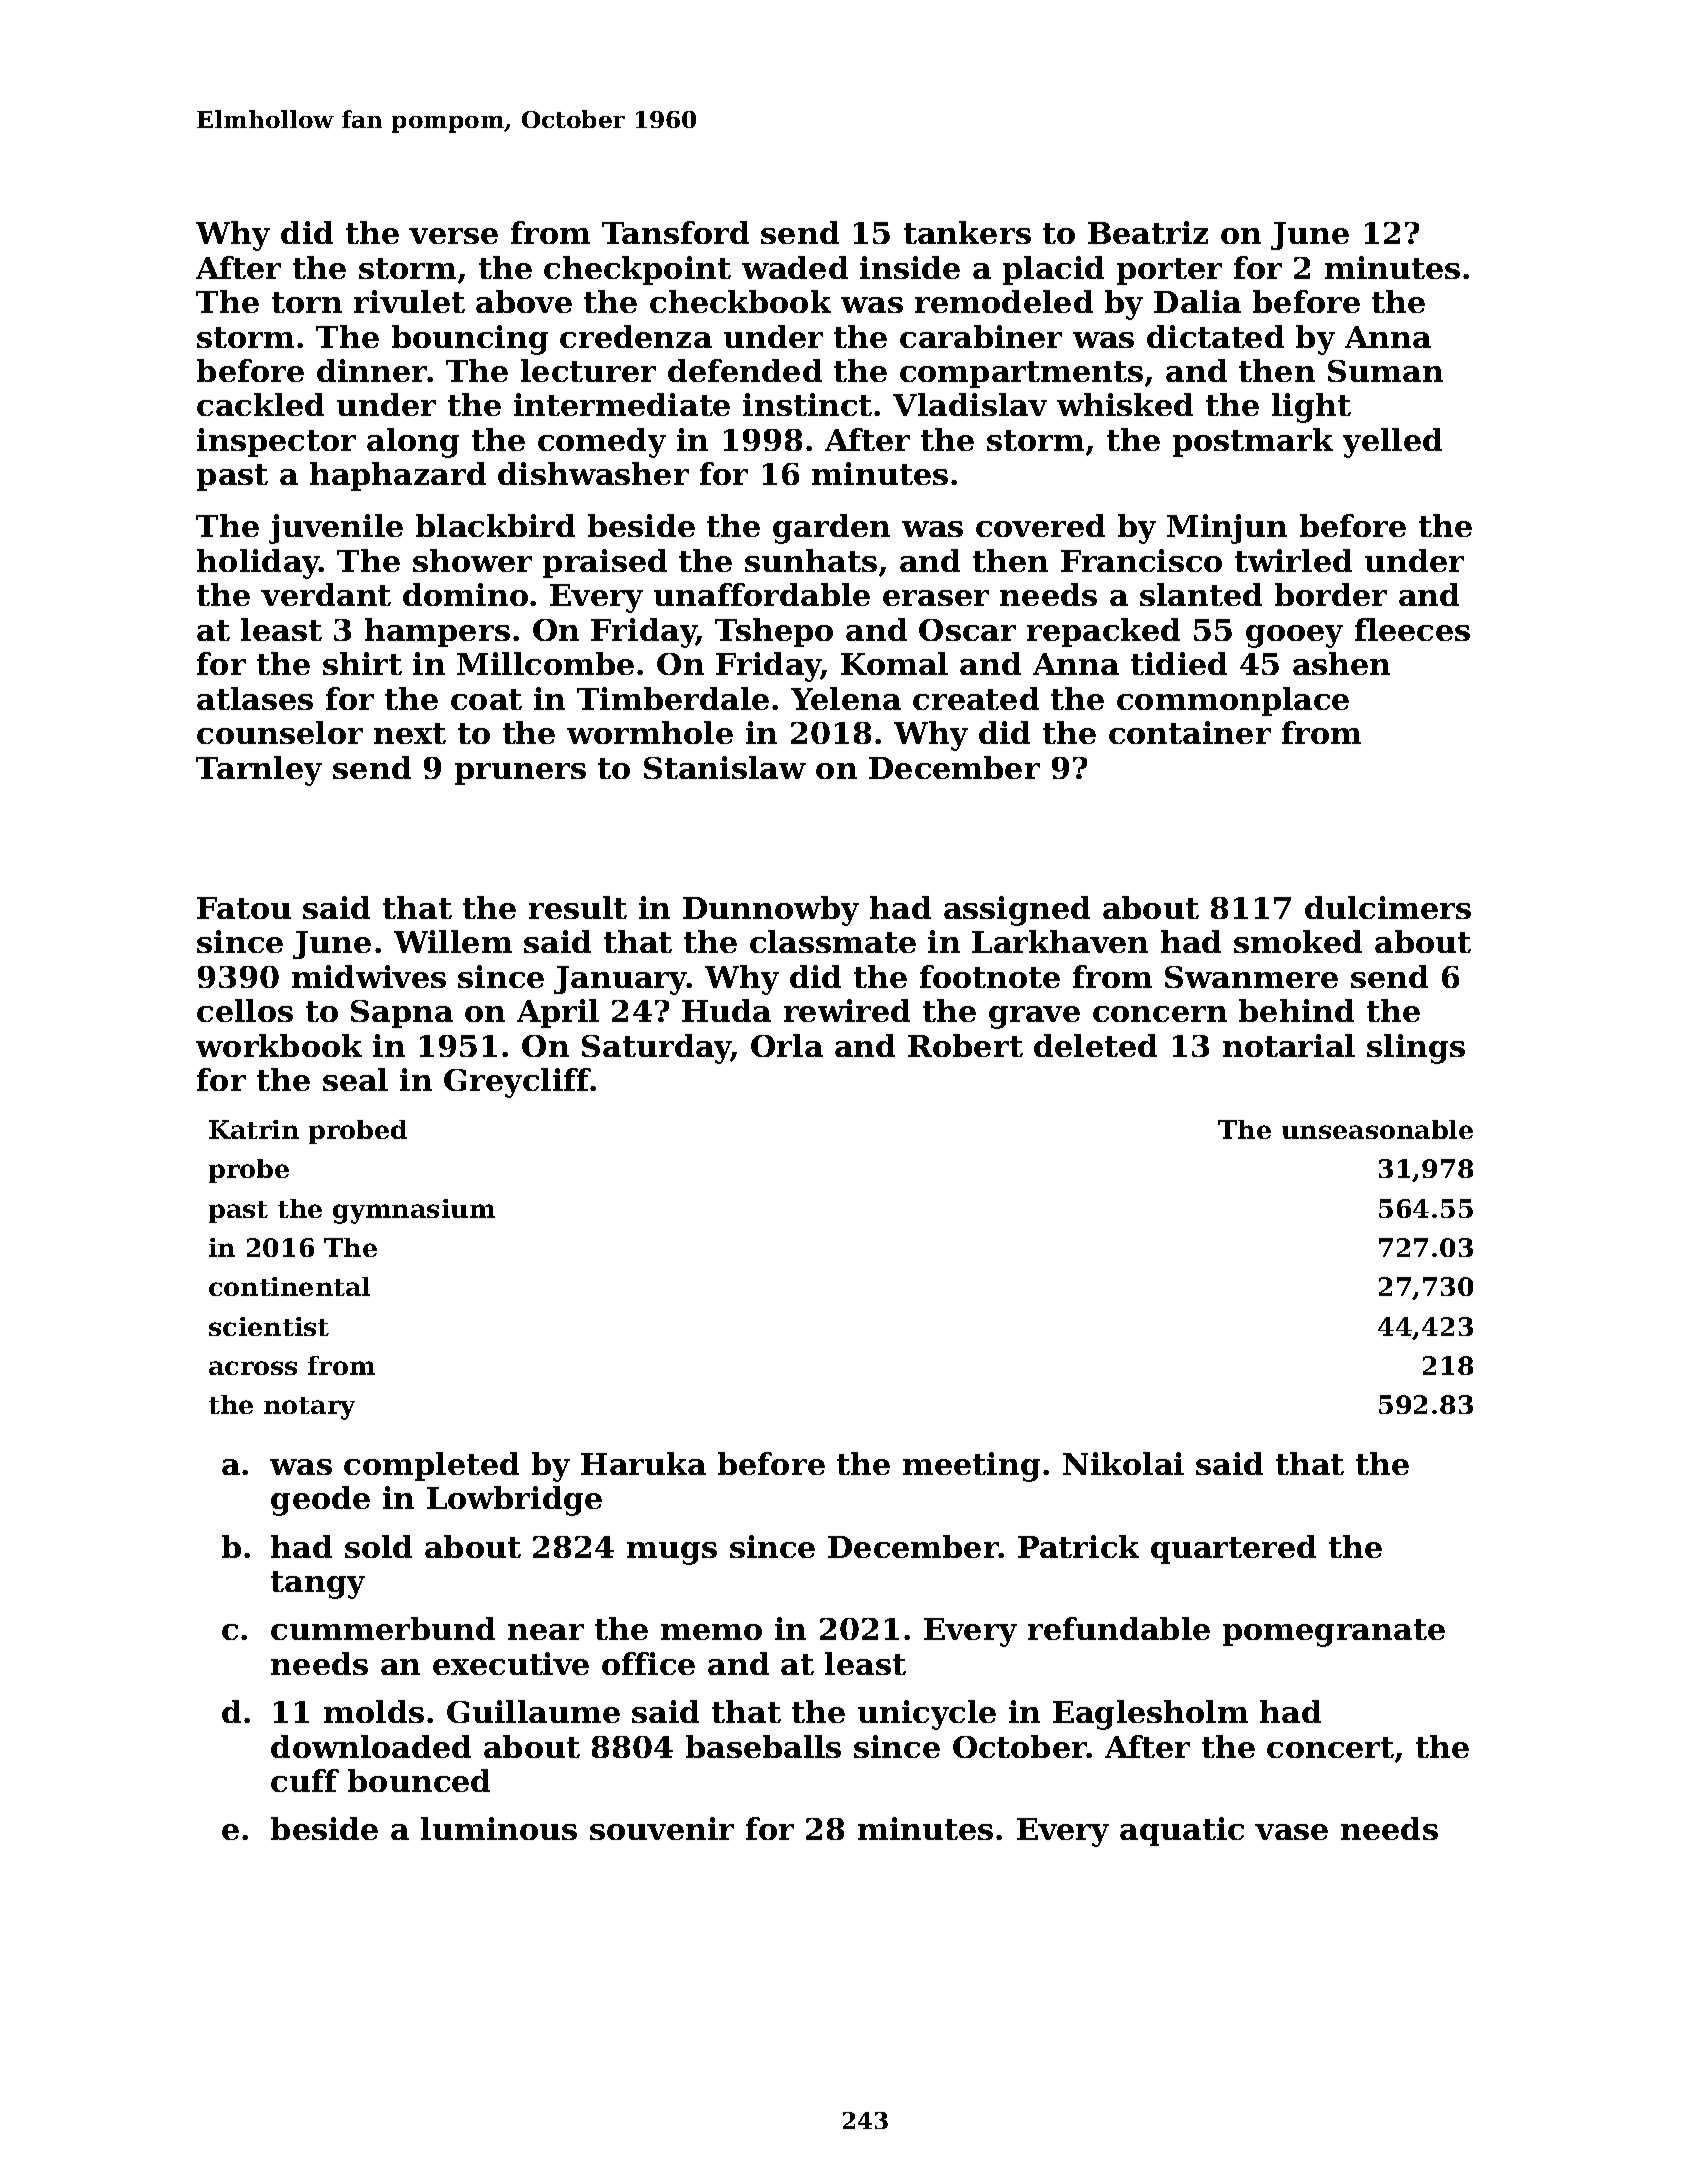  Describe the element at coordinates (305, 1780) in the document. I see `cuff` at that location.
